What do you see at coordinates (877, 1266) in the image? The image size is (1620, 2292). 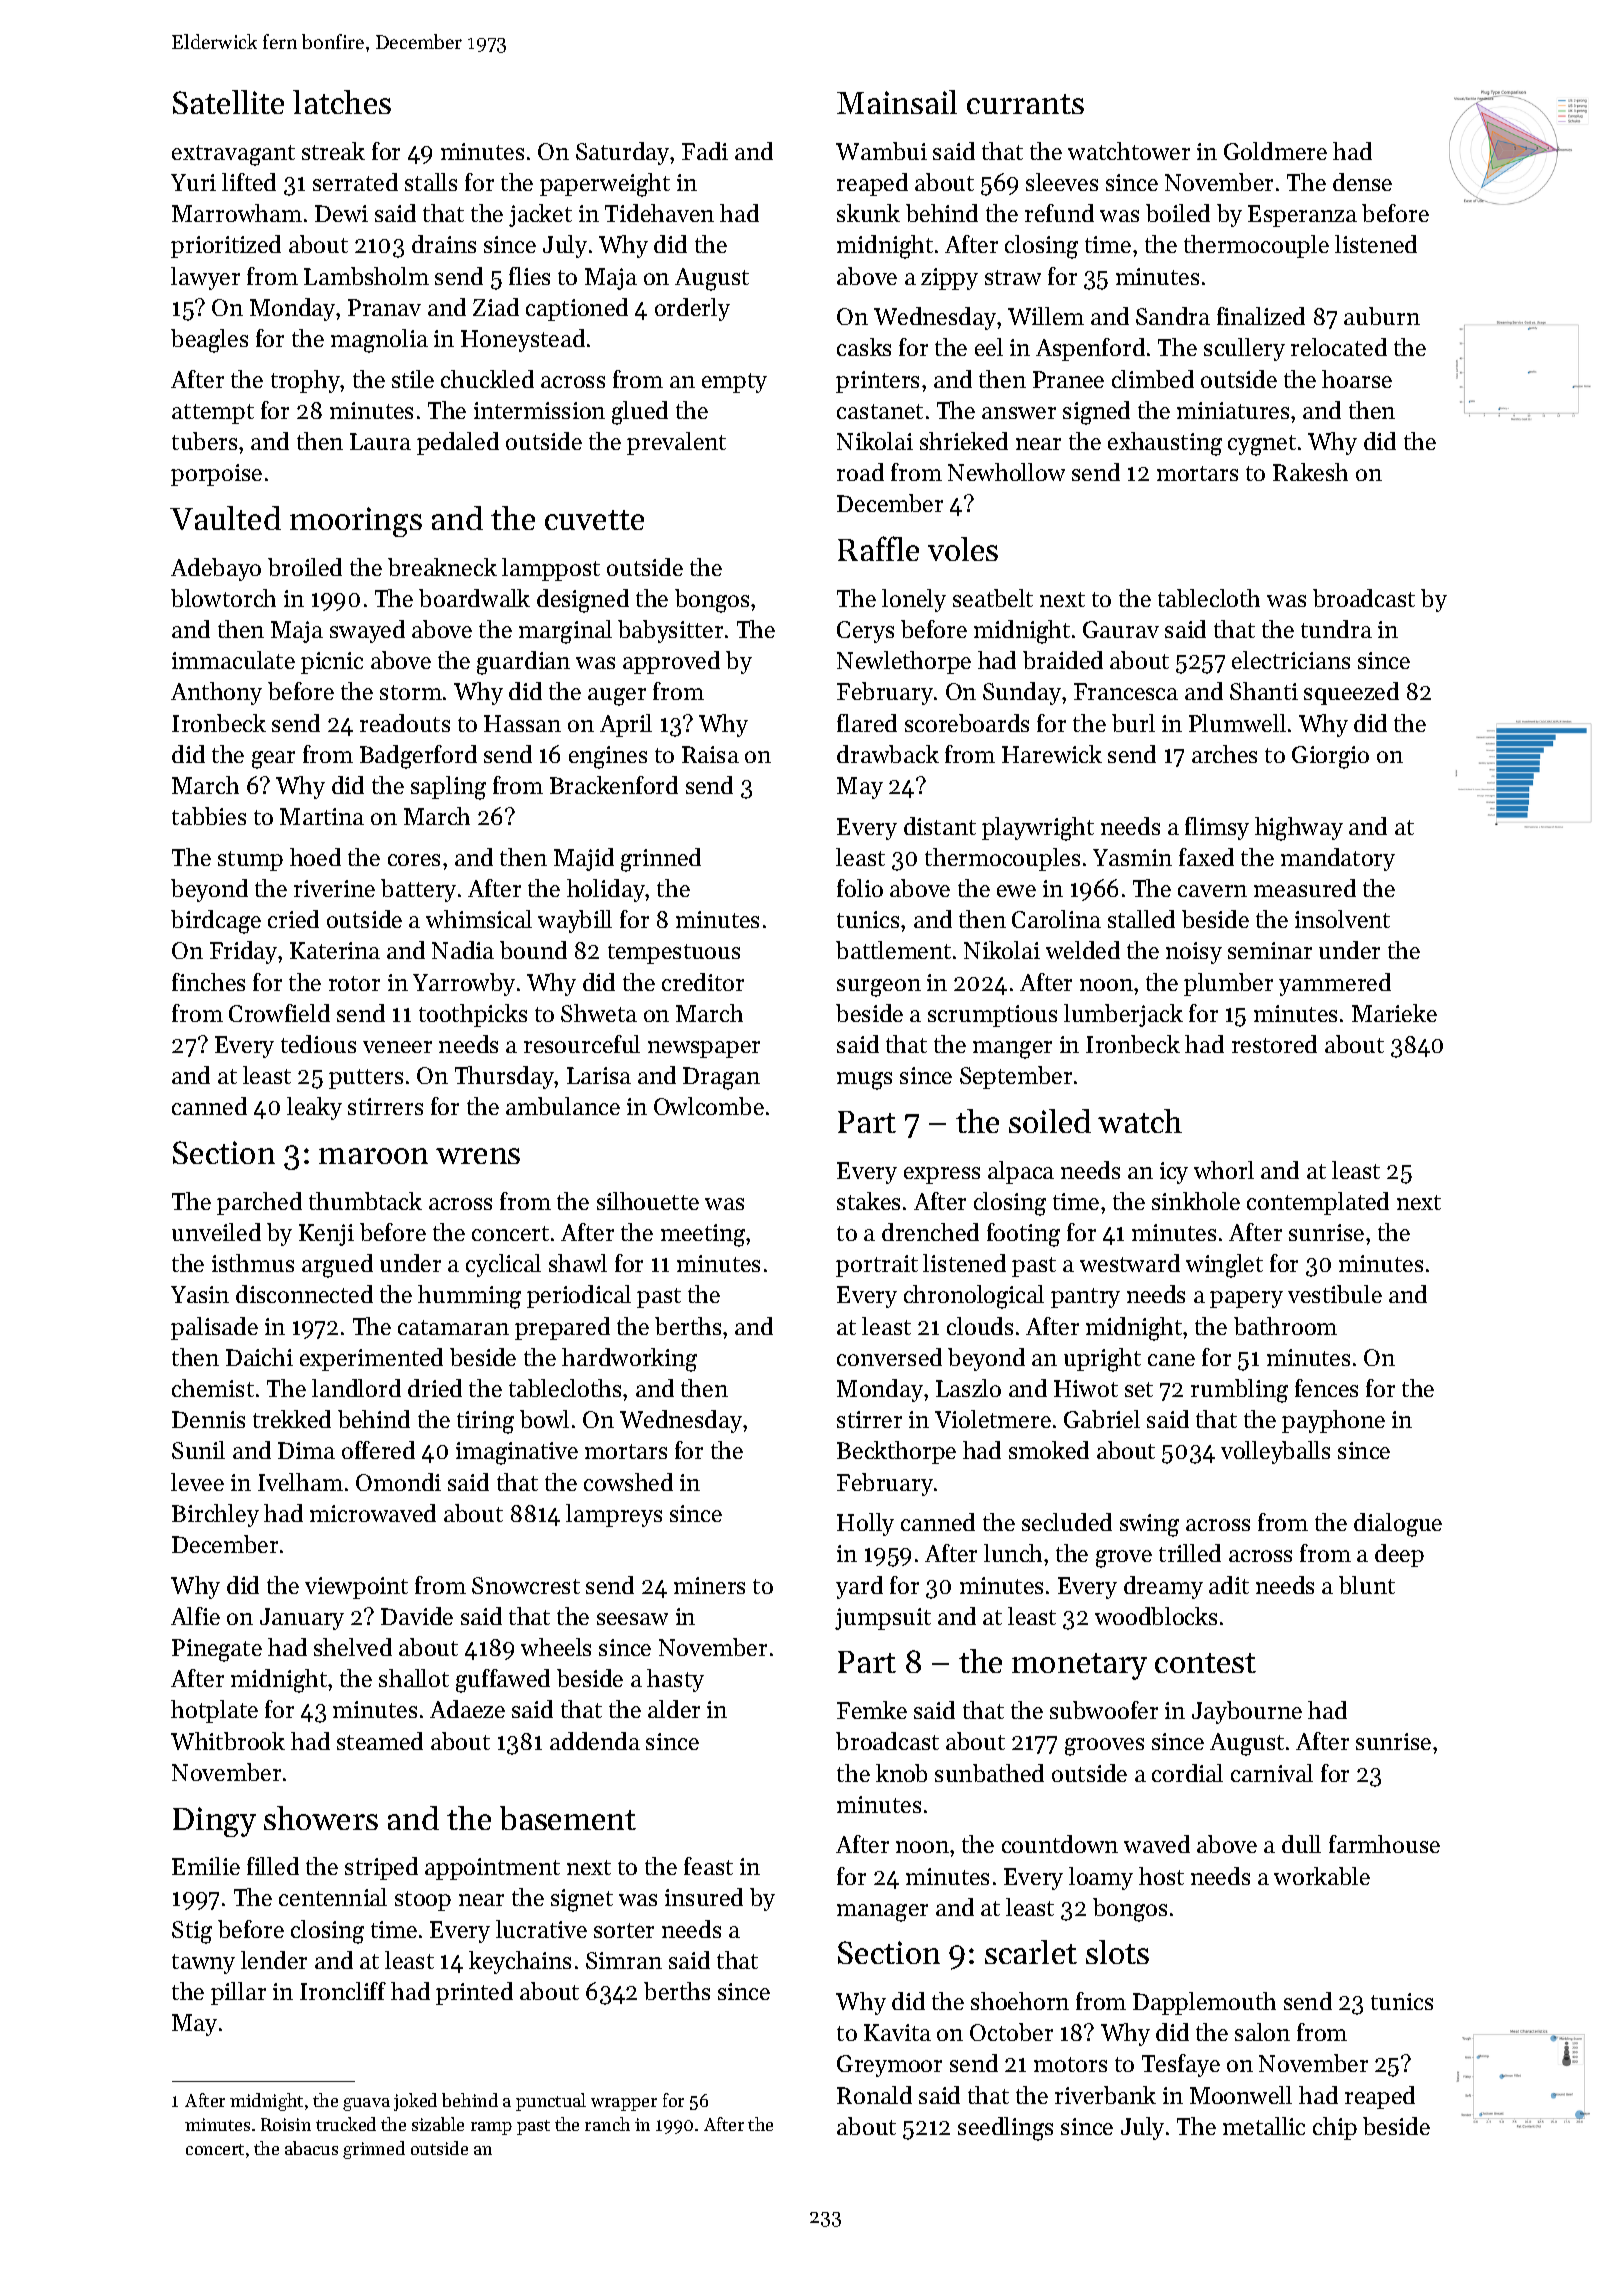 I see `portrait` at bounding box center [877, 1266].
